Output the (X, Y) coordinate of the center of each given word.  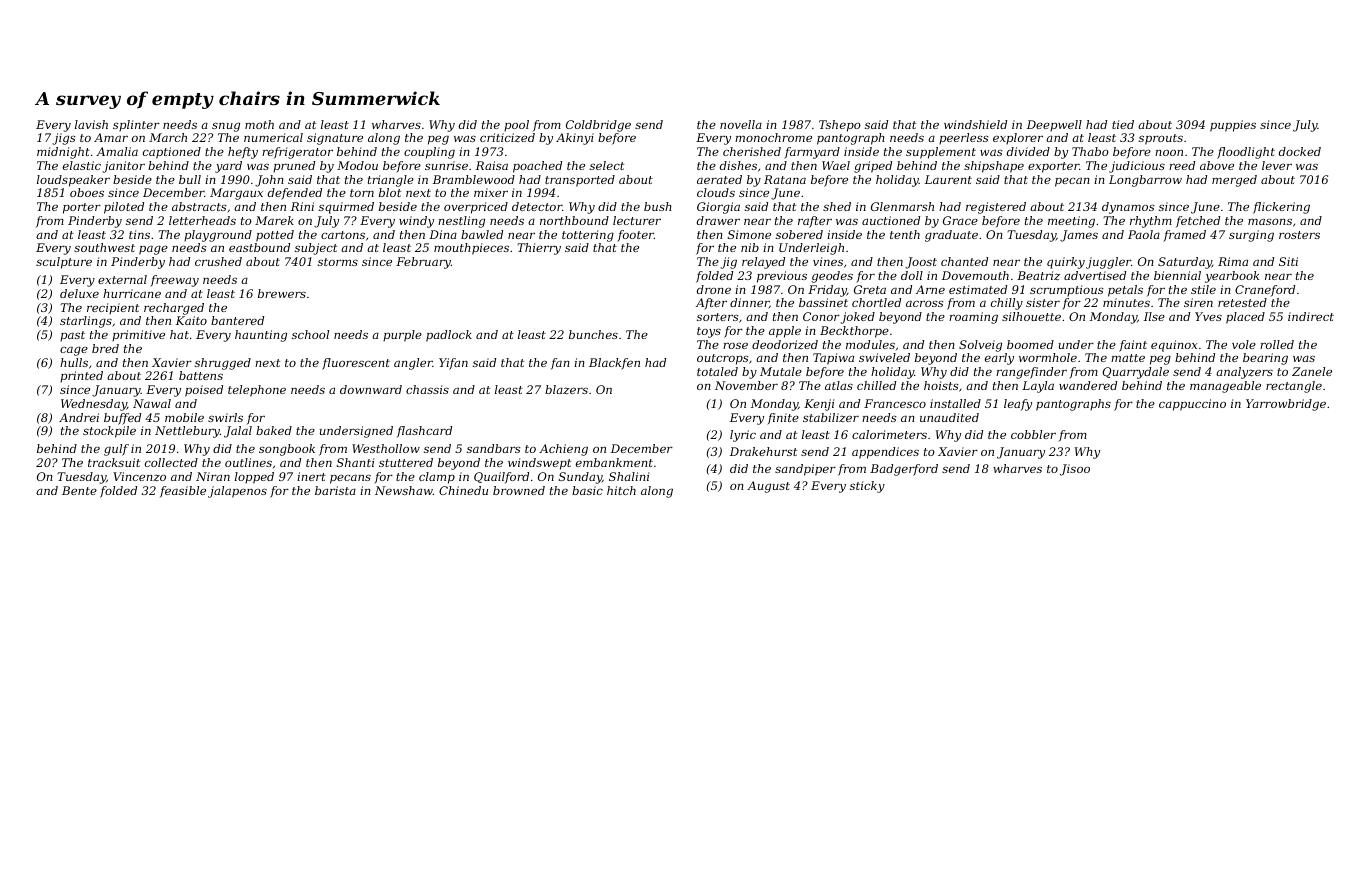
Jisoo (1075, 470)
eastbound (259, 247)
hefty (243, 153)
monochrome (773, 137)
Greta (870, 289)
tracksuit (114, 462)
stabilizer (831, 417)
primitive (138, 336)
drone (714, 289)
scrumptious (1067, 291)
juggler (1108, 263)
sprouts (1161, 139)
